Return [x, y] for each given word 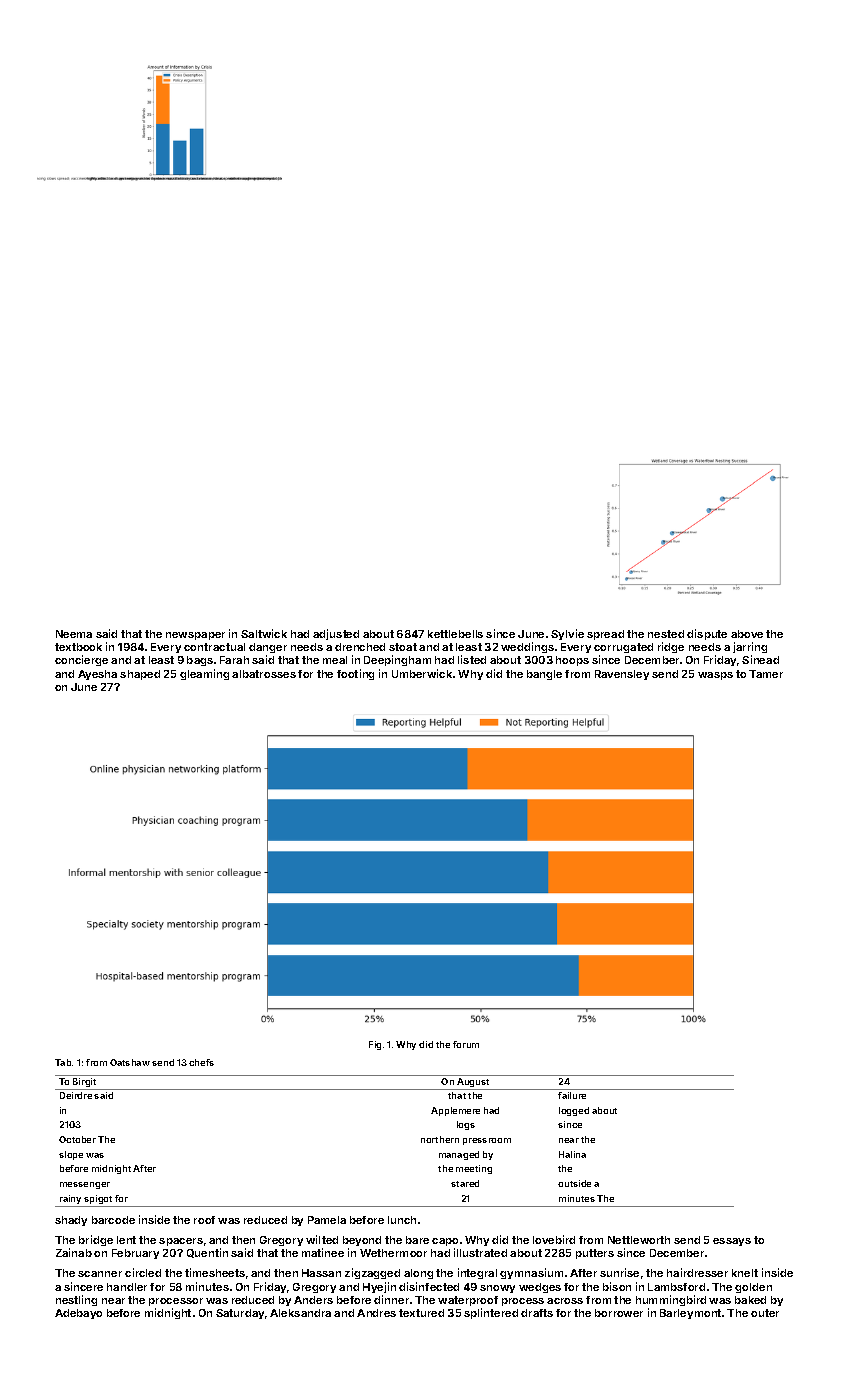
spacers [181, 1242]
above [747, 634]
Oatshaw [130, 1062]
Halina [572, 1154]
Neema [74, 634]
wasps [715, 676]
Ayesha [97, 675]
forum [466, 1044]
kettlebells [455, 634]
